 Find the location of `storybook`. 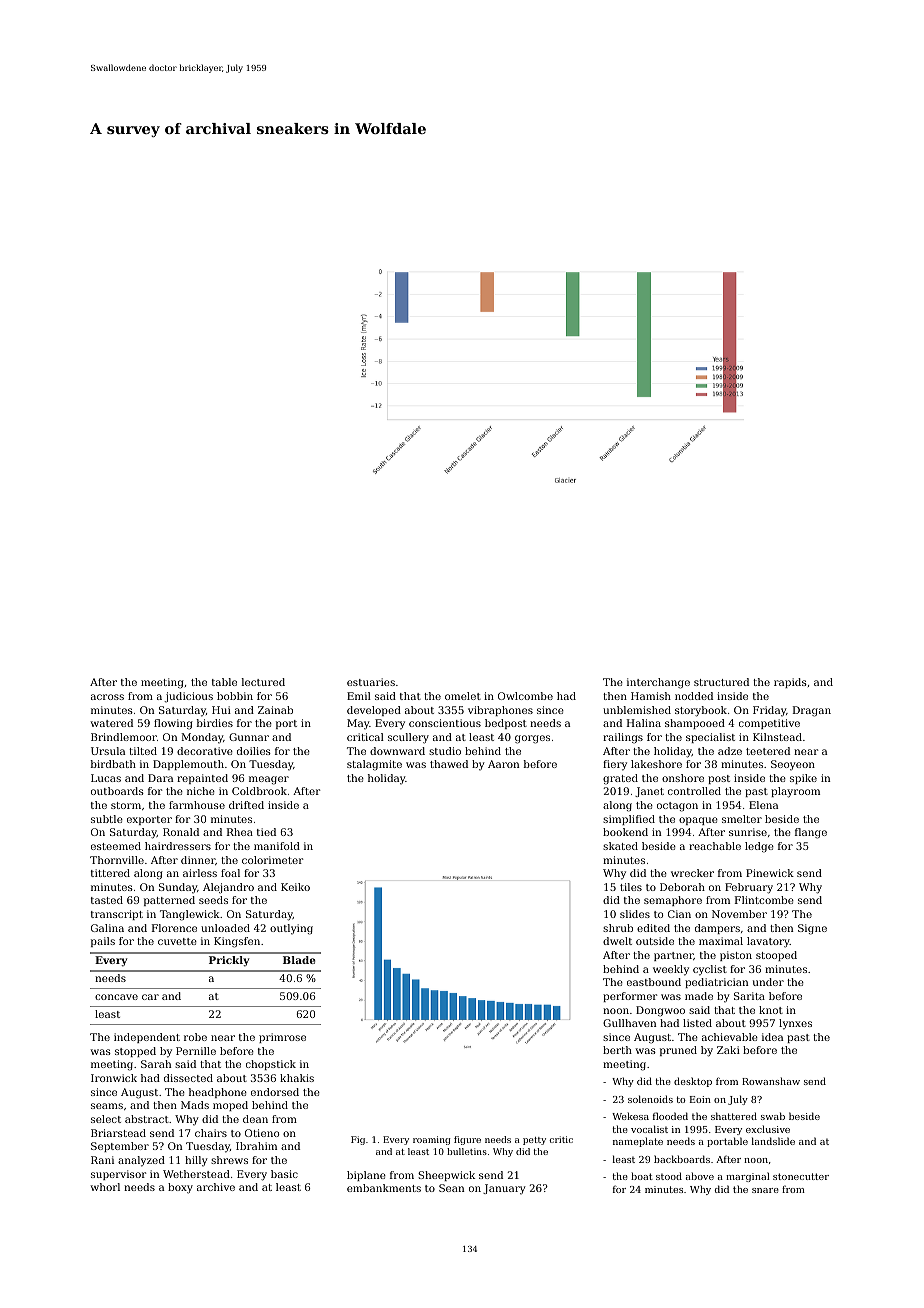

storybook is located at coordinates (701, 711).
